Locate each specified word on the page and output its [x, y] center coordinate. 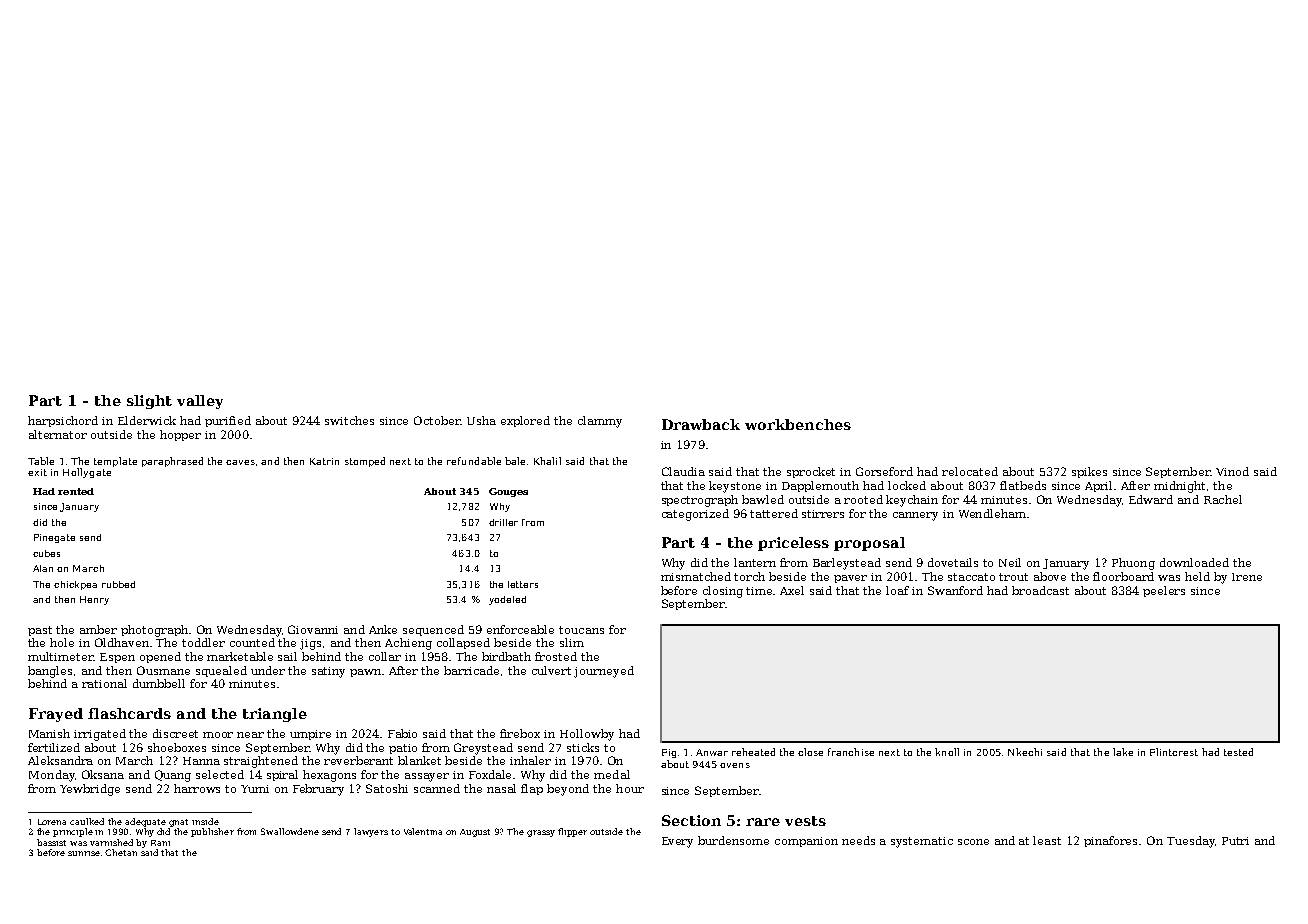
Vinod [1232, 471]
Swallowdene [290, 831]
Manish [49, 733]
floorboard [1123, 576]
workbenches [798, 424]
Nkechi [1025, 752]
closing [723, 592]
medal [612, 774]
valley [200, 402]
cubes [46, 553]
